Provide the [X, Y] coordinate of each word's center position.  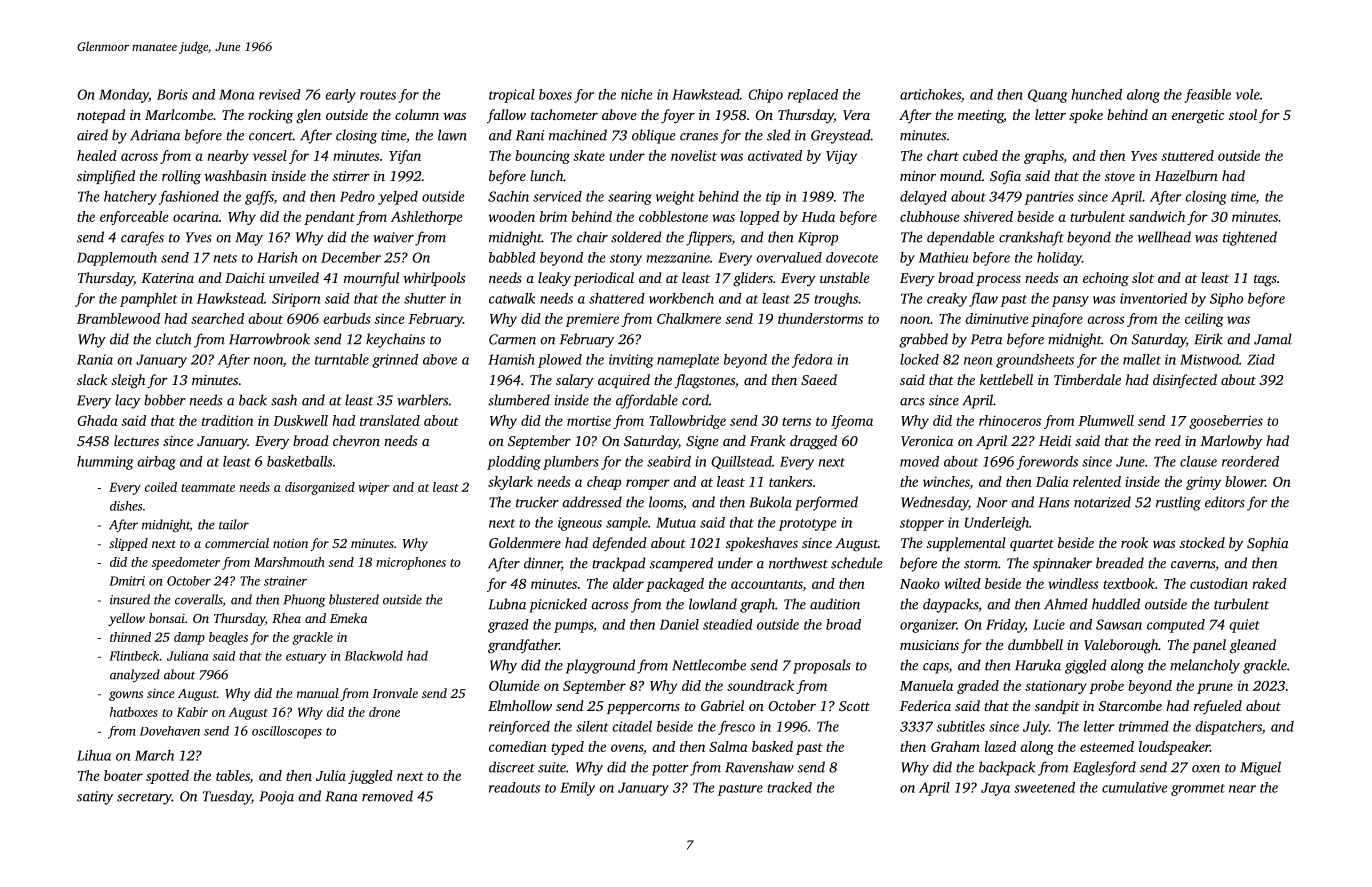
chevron [356, 440]
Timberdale [1087, 379]
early [341, 96]
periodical [603, 279]
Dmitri [127, 581]
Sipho [1226, 300]
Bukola [770, 502]
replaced [813, 96]
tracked [789, 787]
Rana [341, 796]
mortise [589, 420]
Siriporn [296, 300]
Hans [1053, 502]
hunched [1096, 94]
